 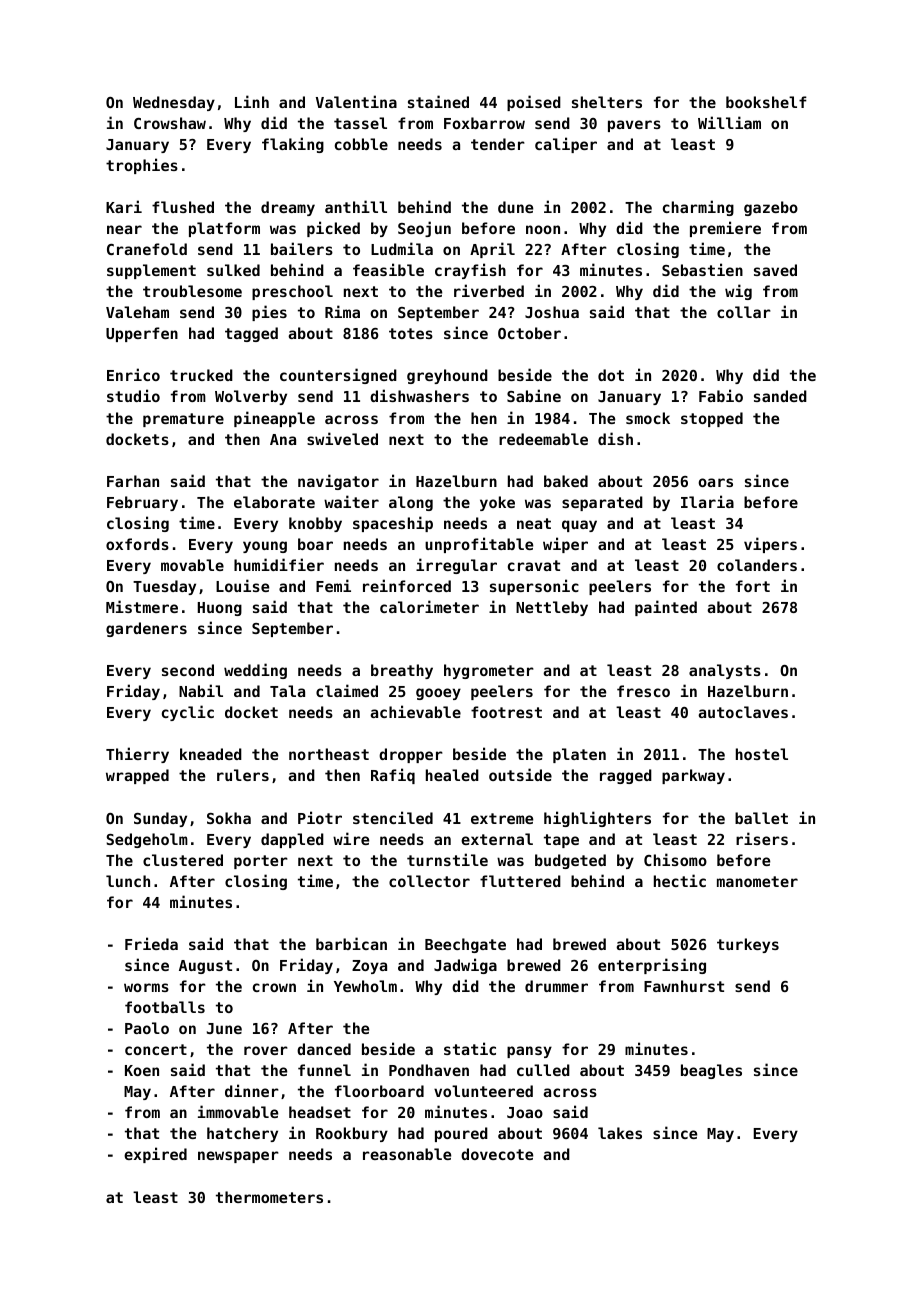 I want to click on unprofitable, so click(x=479, y=545).
